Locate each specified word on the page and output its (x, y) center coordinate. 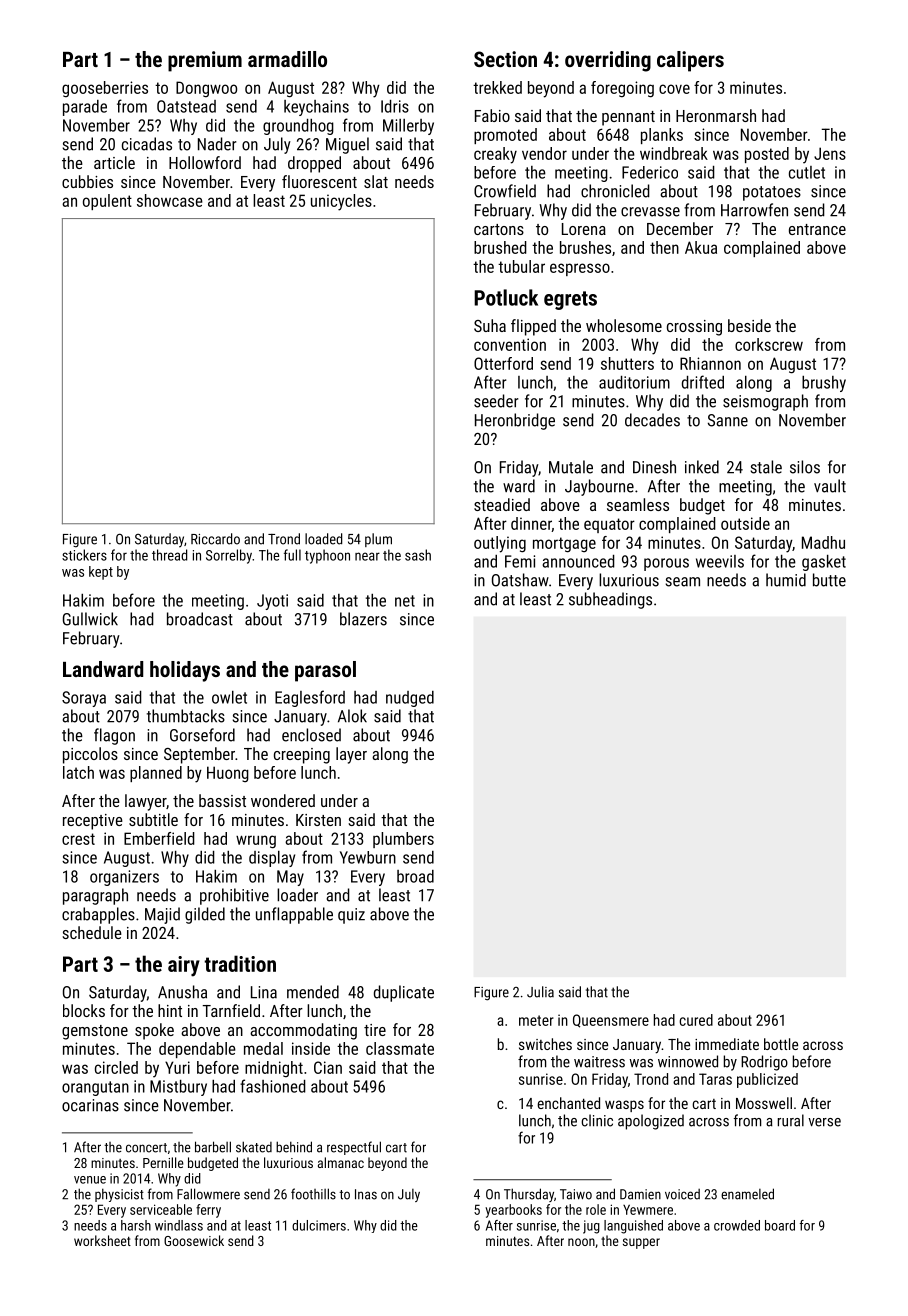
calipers (690, 61)
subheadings (610, 600)
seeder (496, 401)
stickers (84, 555)
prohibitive (234, 896)
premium (205, 61)
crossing (694, 328)
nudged (410, 699)
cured (696, 1020)
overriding (608, 61)
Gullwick (90, 619)
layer (351, 755)
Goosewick (194, 1240)
